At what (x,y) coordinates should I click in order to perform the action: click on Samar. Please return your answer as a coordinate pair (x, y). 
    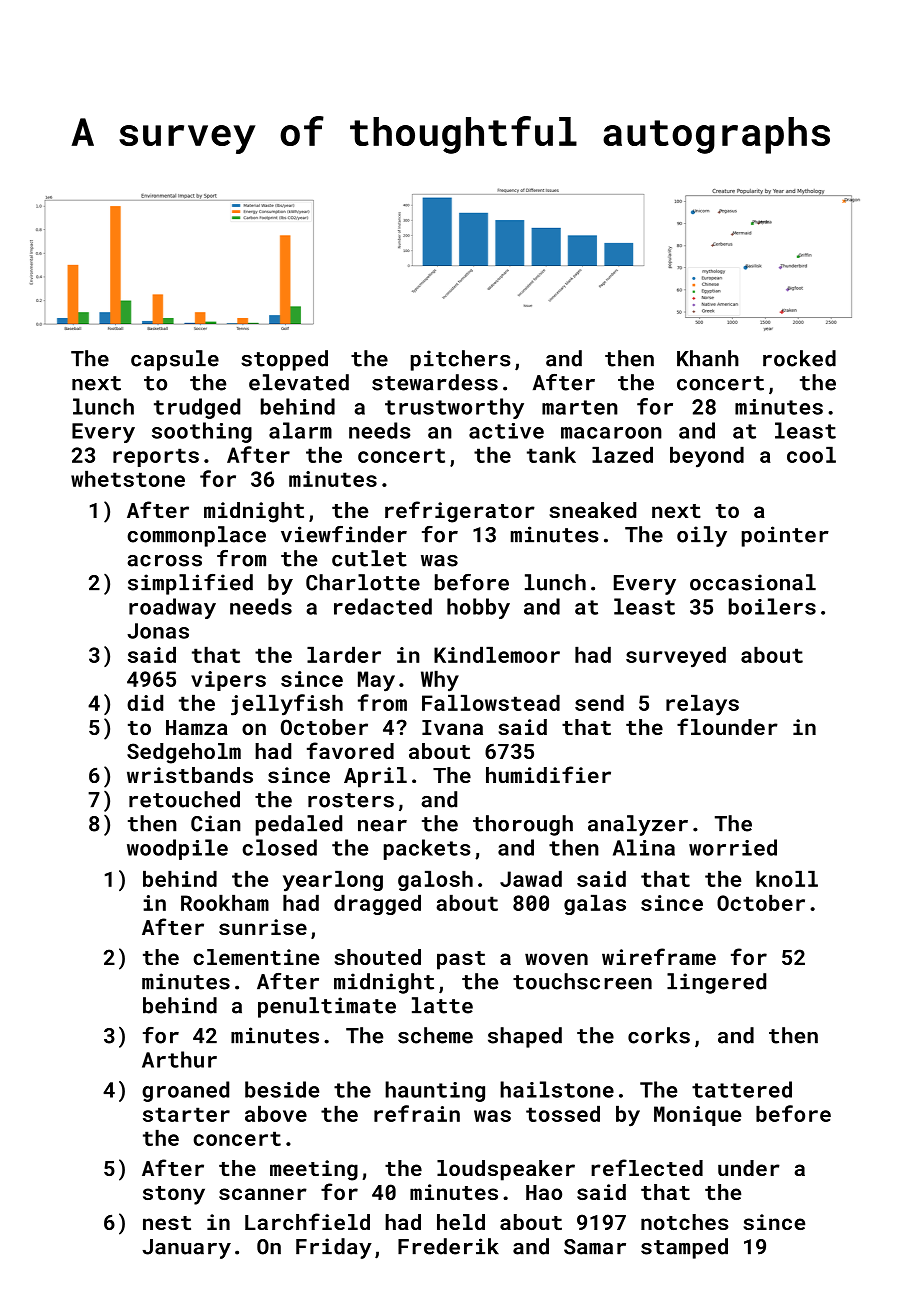
    Looking at the image, I should click on (595, 1247).
